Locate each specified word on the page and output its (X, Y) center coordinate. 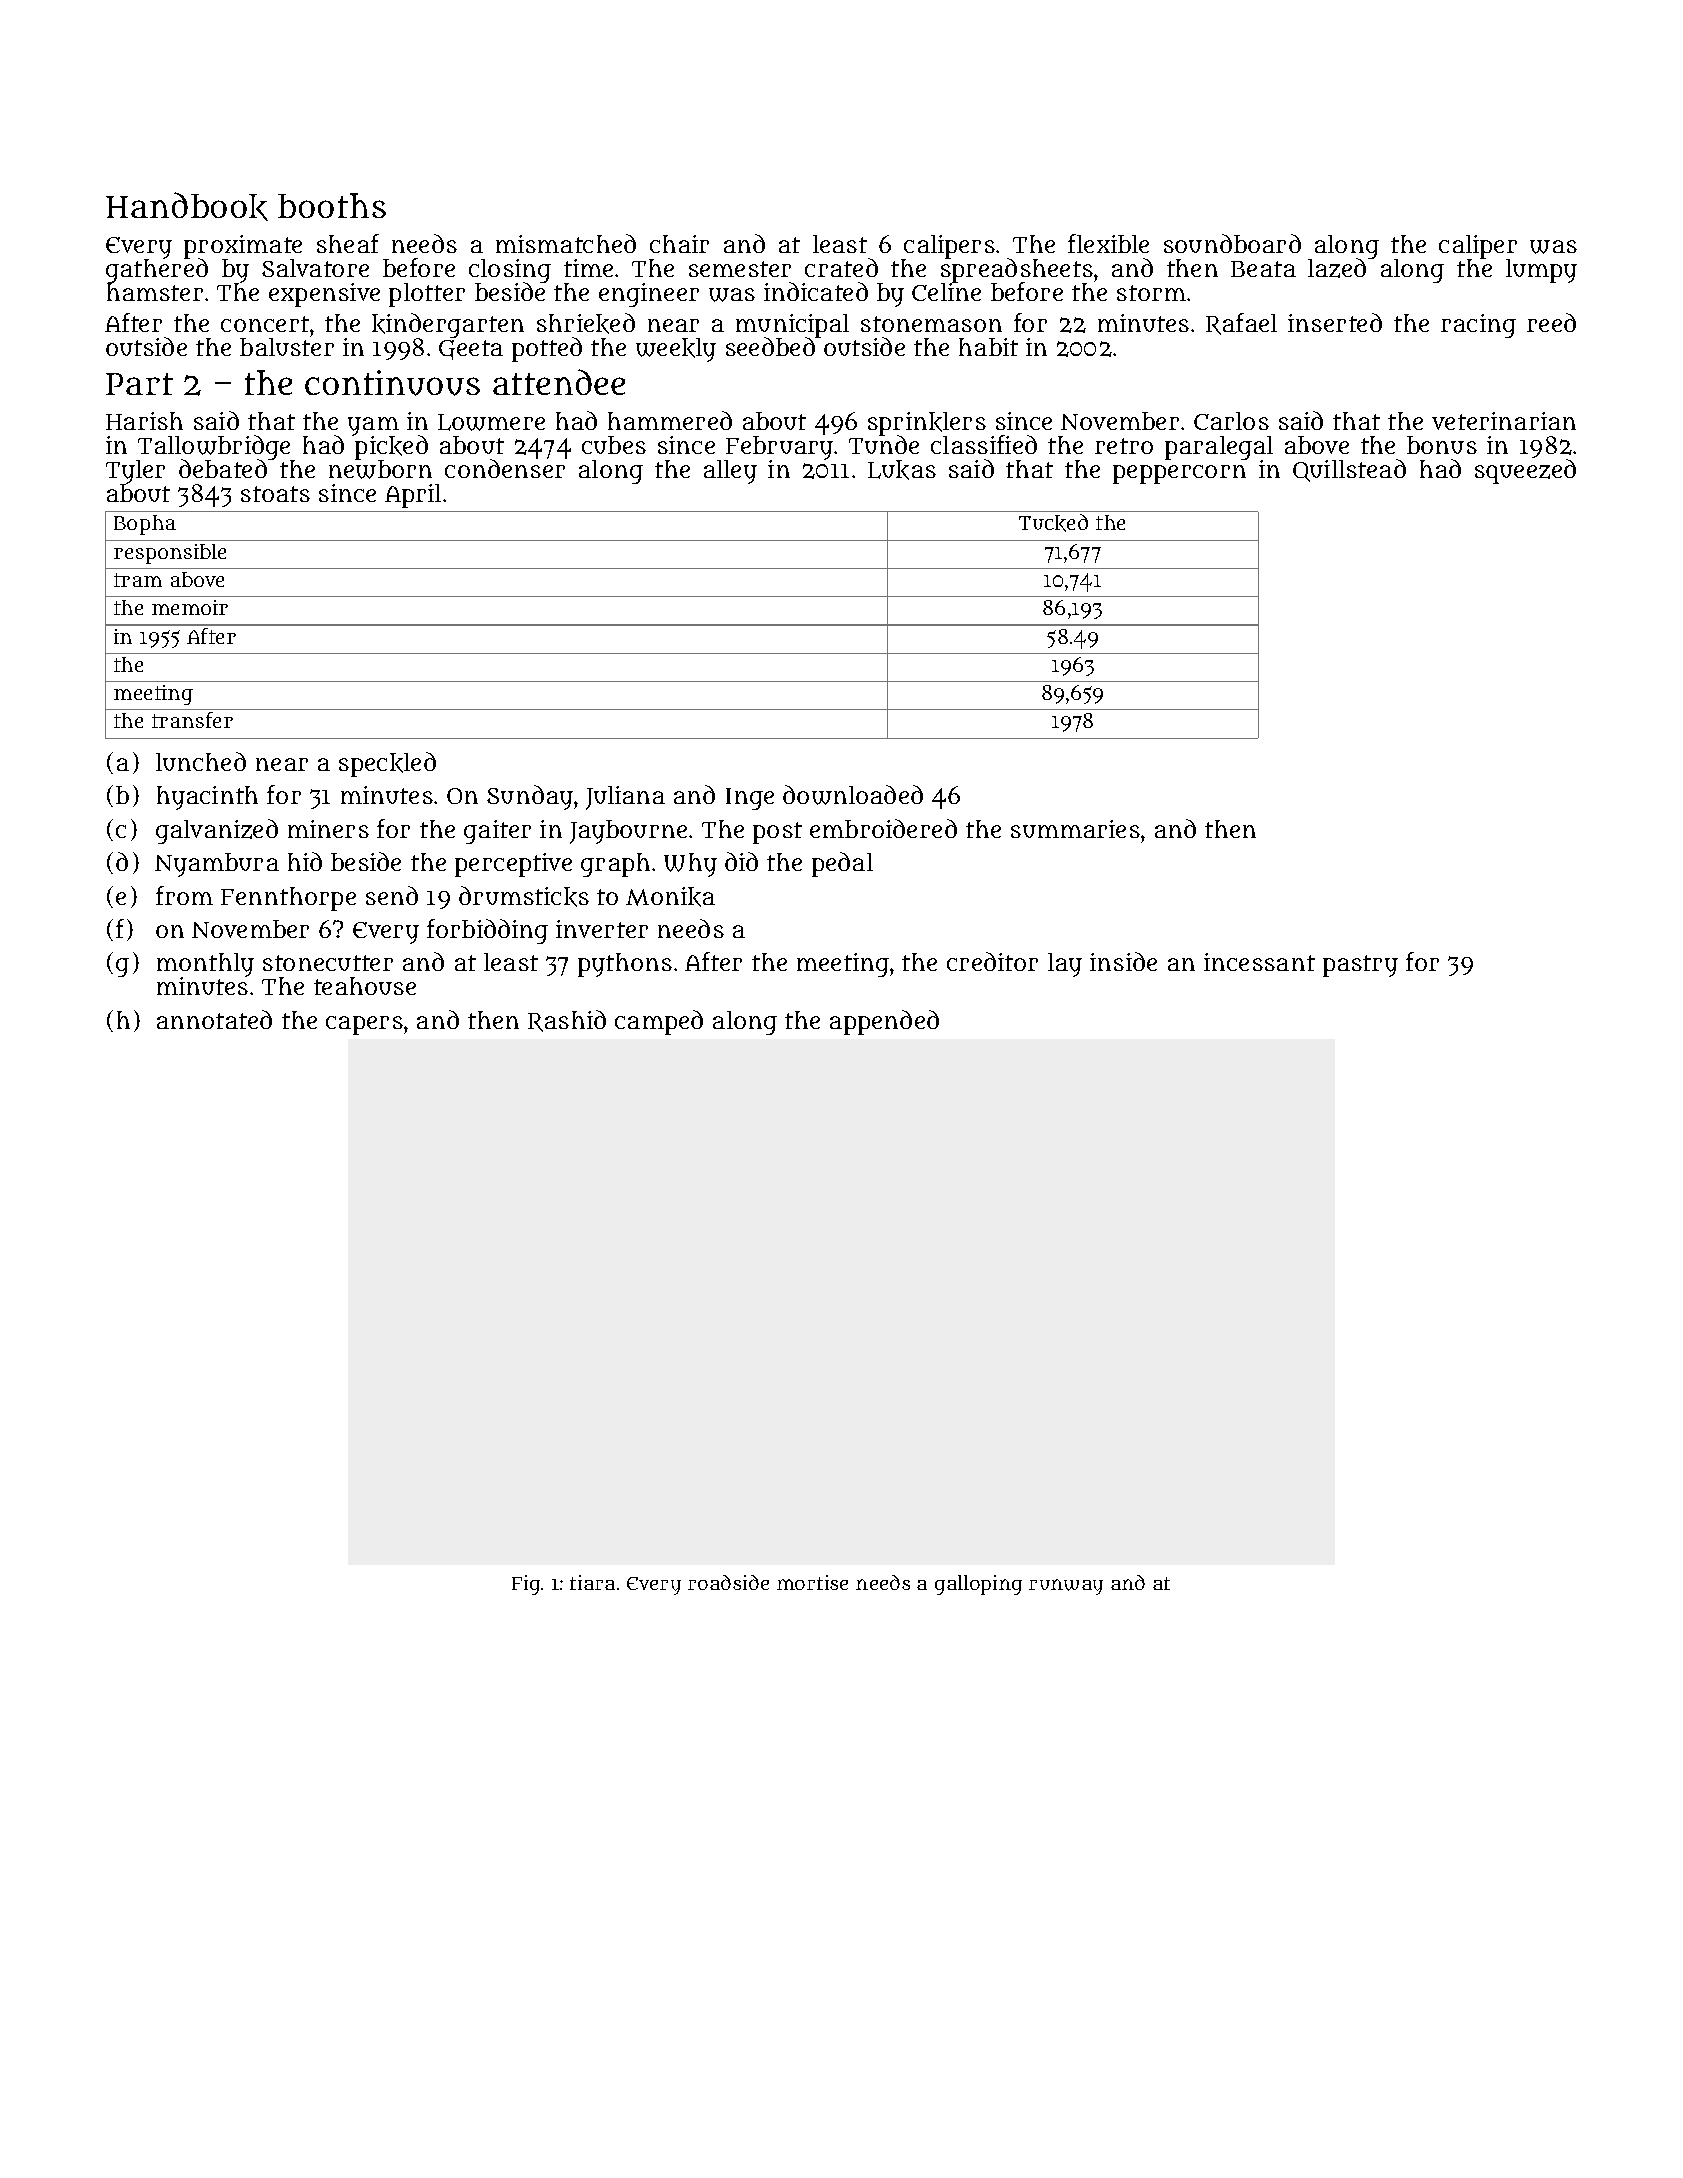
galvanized (217, 831)
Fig (526, 1585)
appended (884, 1022)
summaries (1075, 829)
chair (679, 244)
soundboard (1232, 243)
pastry (1360, 966)
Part (139, 384)
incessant (1259, 962)
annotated (214, 1019)
